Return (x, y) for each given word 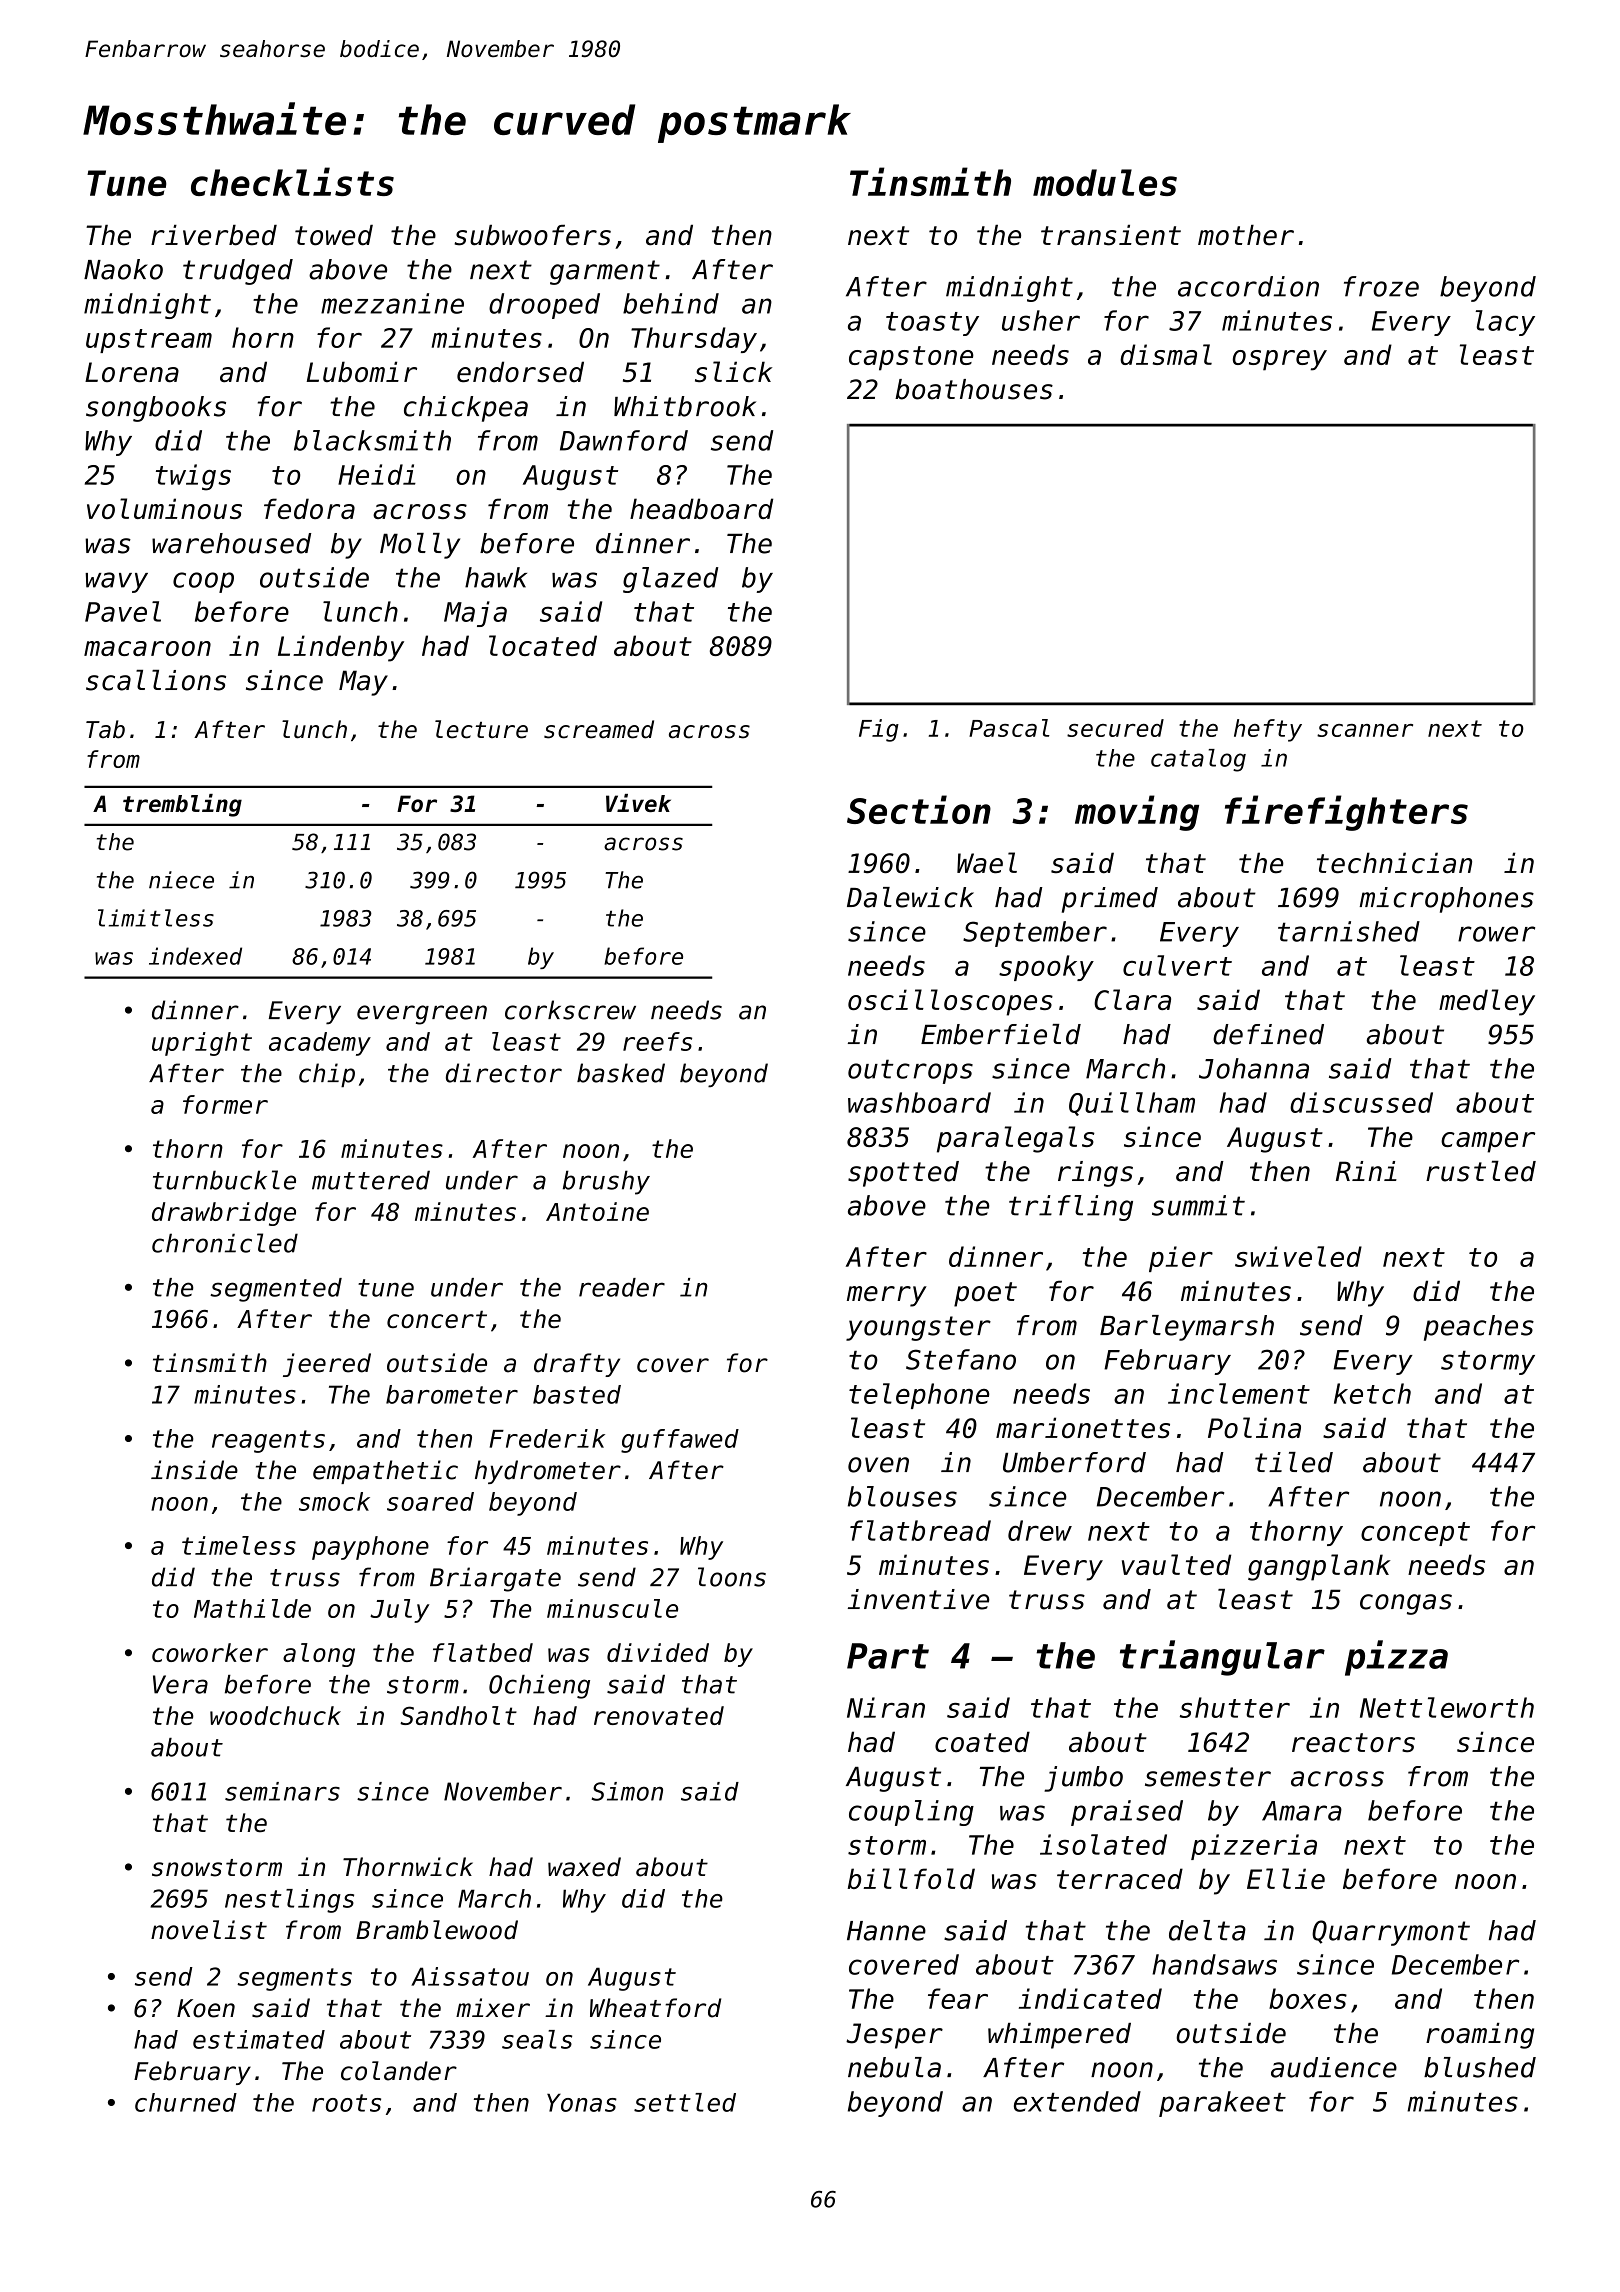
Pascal (1009, 728)
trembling (182, 805)
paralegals (1016, 1139)
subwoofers (532, 235)
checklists (292, 181)
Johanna (1254, 1068)
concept (1415, 1534)
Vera (180, 1684)
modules (1105, 182)
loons (732, 1577)
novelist (209, 1930)
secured (1115, 728)
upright (202, 1044)
